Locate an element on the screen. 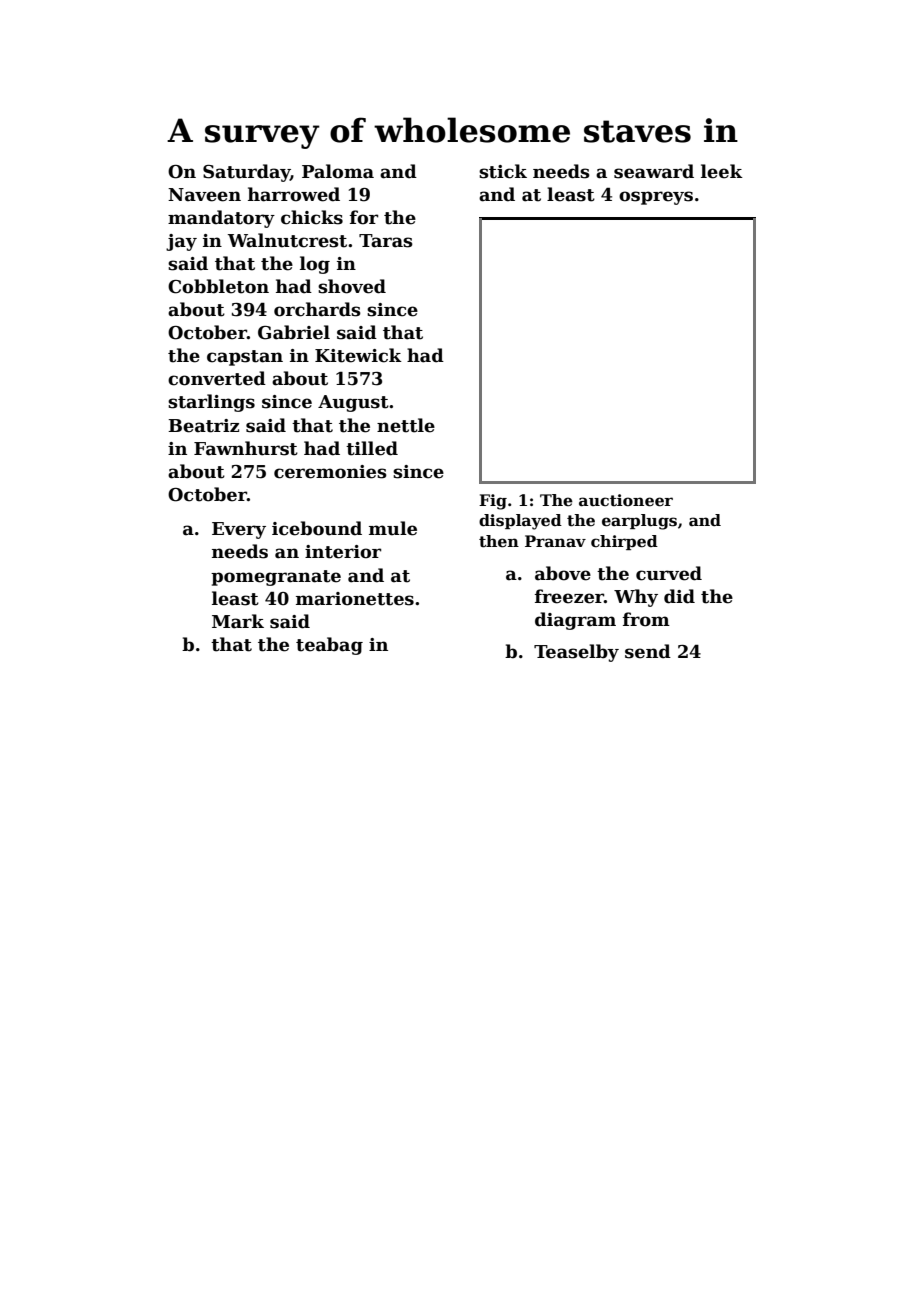 Image resolution: width=924 pixels, height=1311 pixels. nettle is located at coordinates (406, 425).
